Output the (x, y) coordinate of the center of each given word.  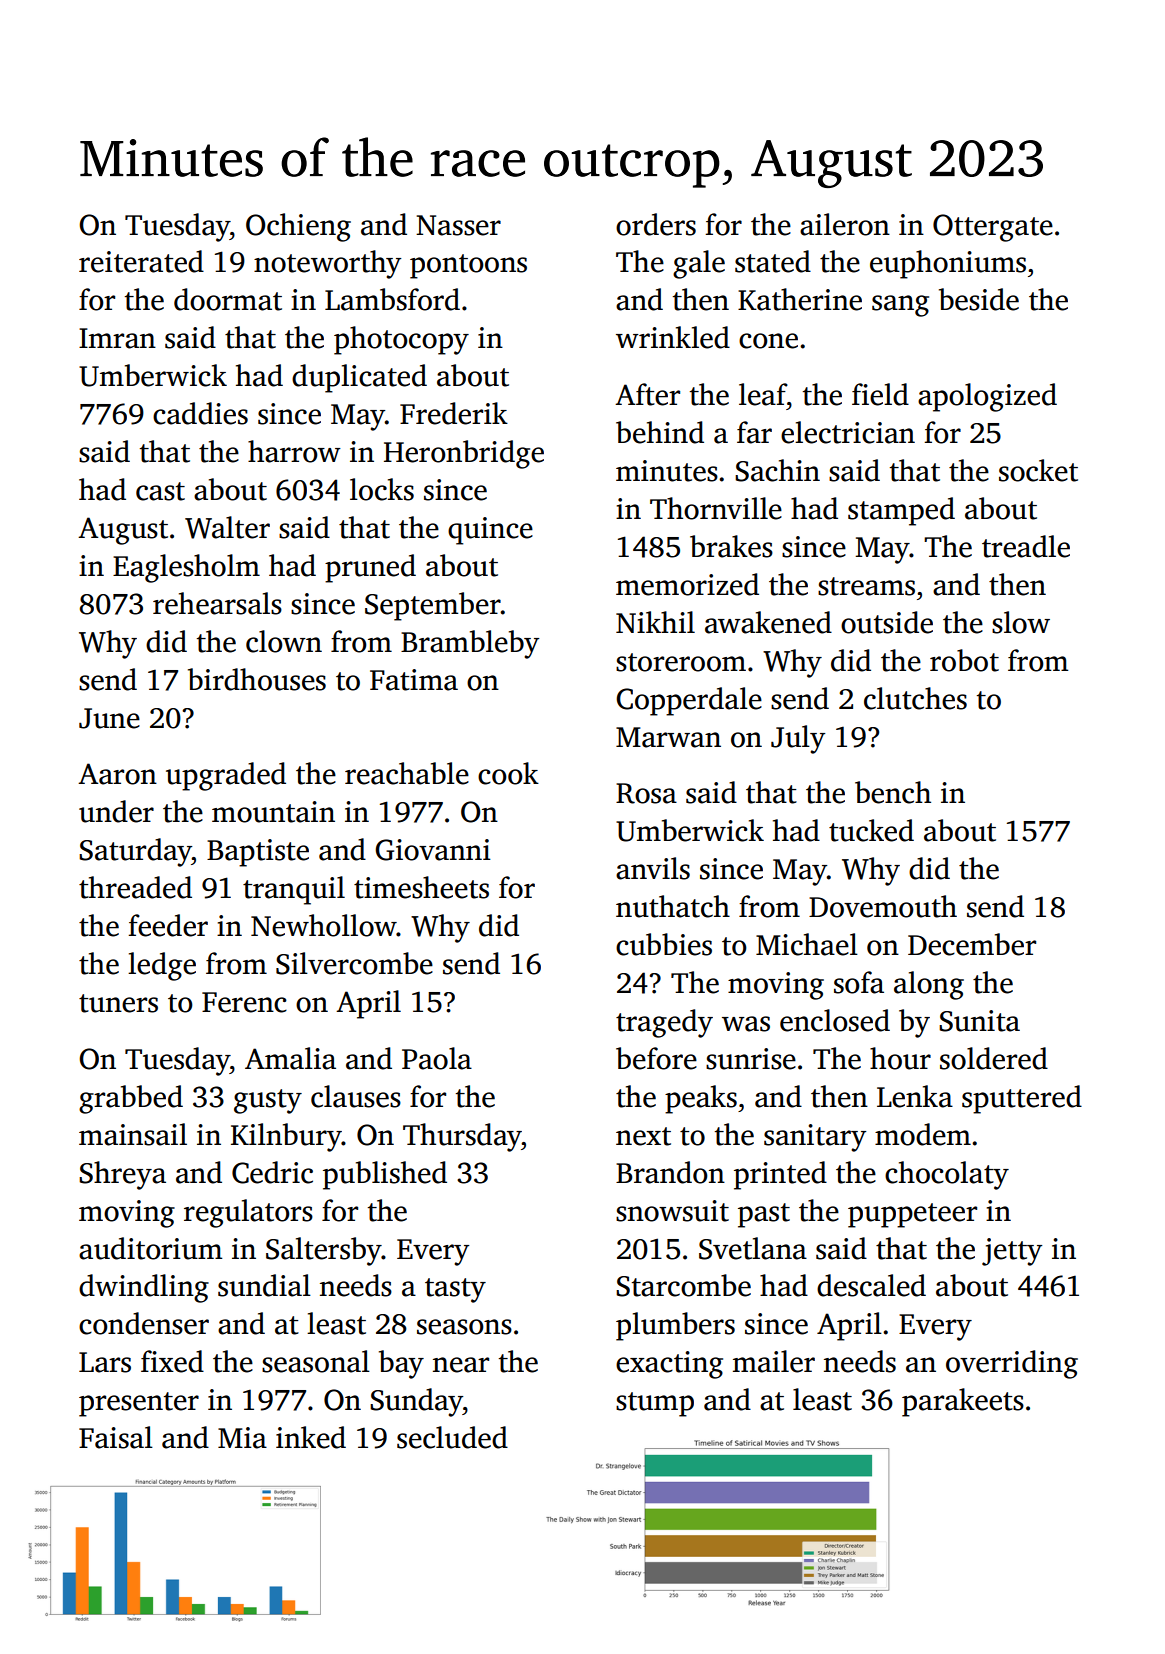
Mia (242, 1438)
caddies (200, 413)
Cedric (272, 1172)
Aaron (117, 774)
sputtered (1022, 1099)
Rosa (646, 793)
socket (1038, 470)
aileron (845, 224)
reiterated (141, 261)
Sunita (979, 1021)
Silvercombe (354, 963)
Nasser (458, 225)
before (656, 1058)
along (929, 985)
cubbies (664, 944)
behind (660, 432)
